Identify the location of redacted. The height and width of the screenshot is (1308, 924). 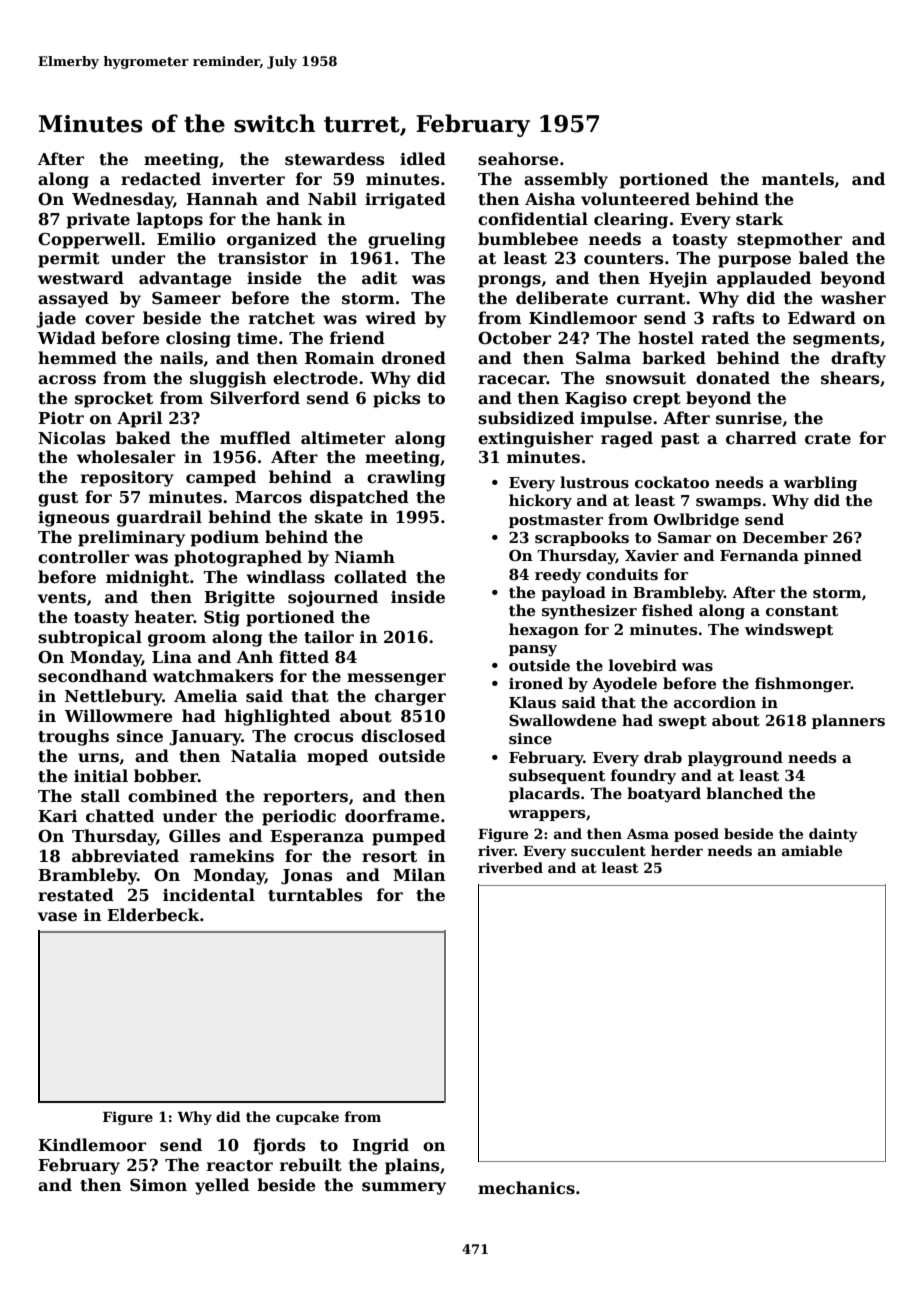
(161, 179).
